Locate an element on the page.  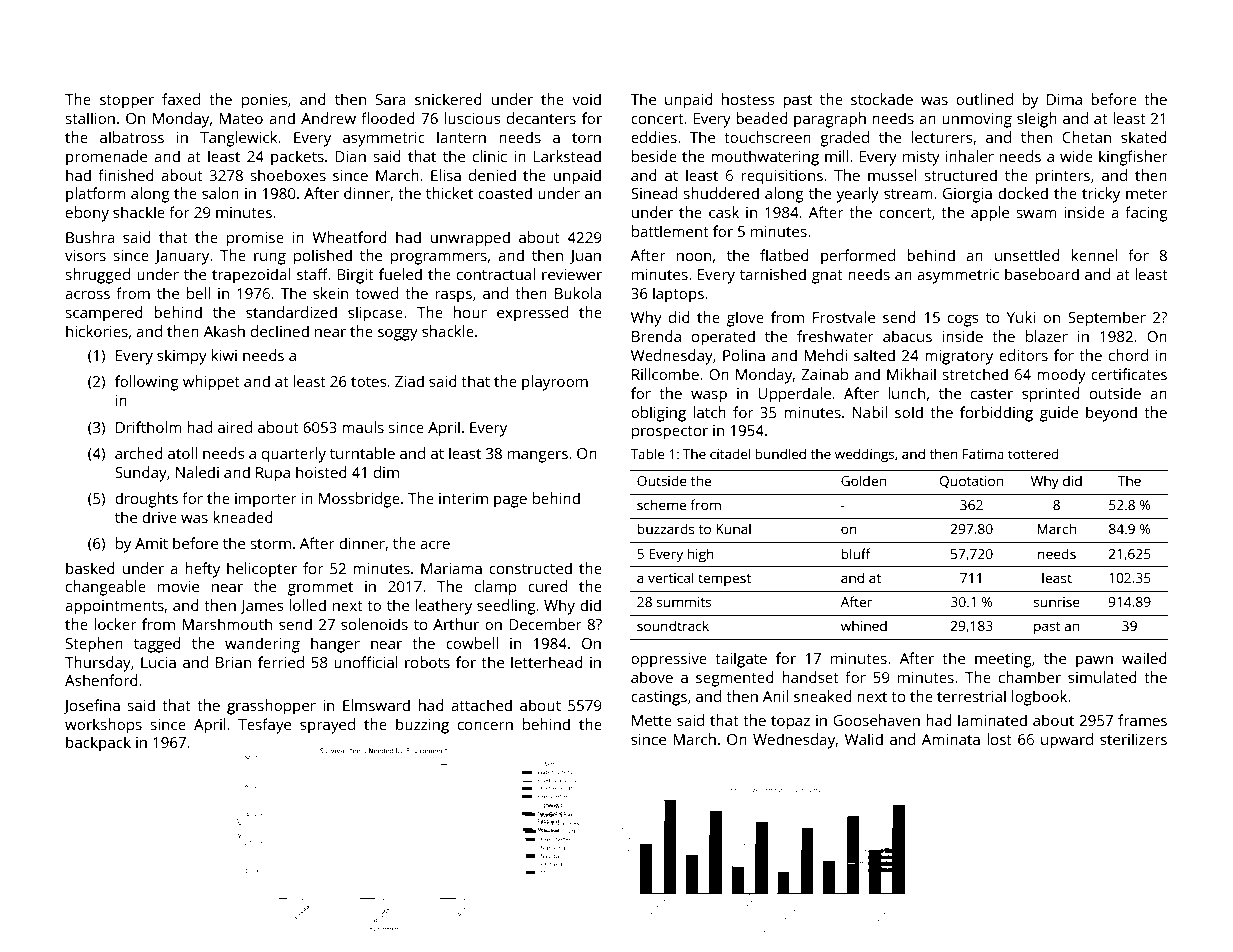
sold is located at coordinates (909, 412).
